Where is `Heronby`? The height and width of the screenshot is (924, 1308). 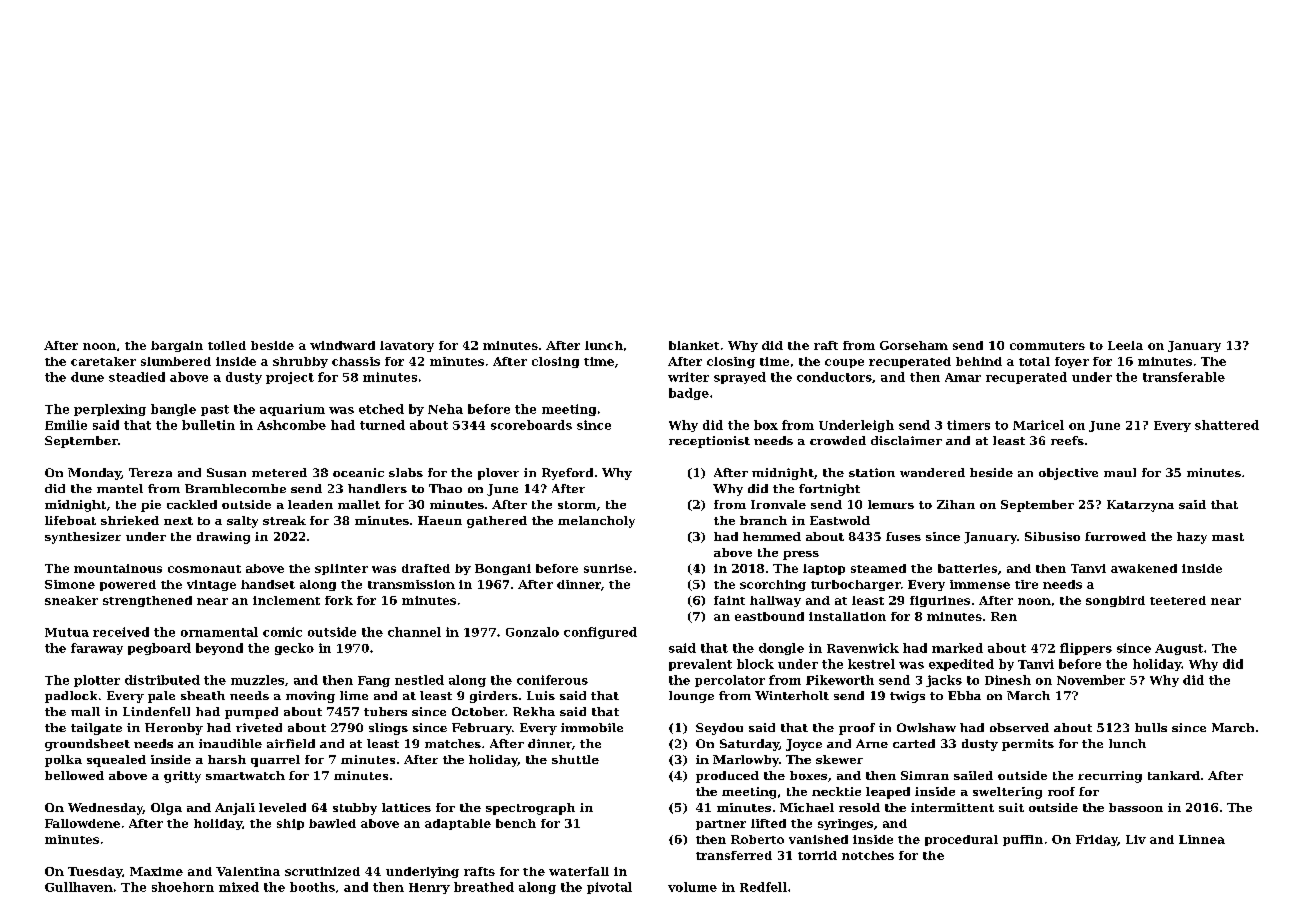
Heronby is located at coordinates (174, 729).
